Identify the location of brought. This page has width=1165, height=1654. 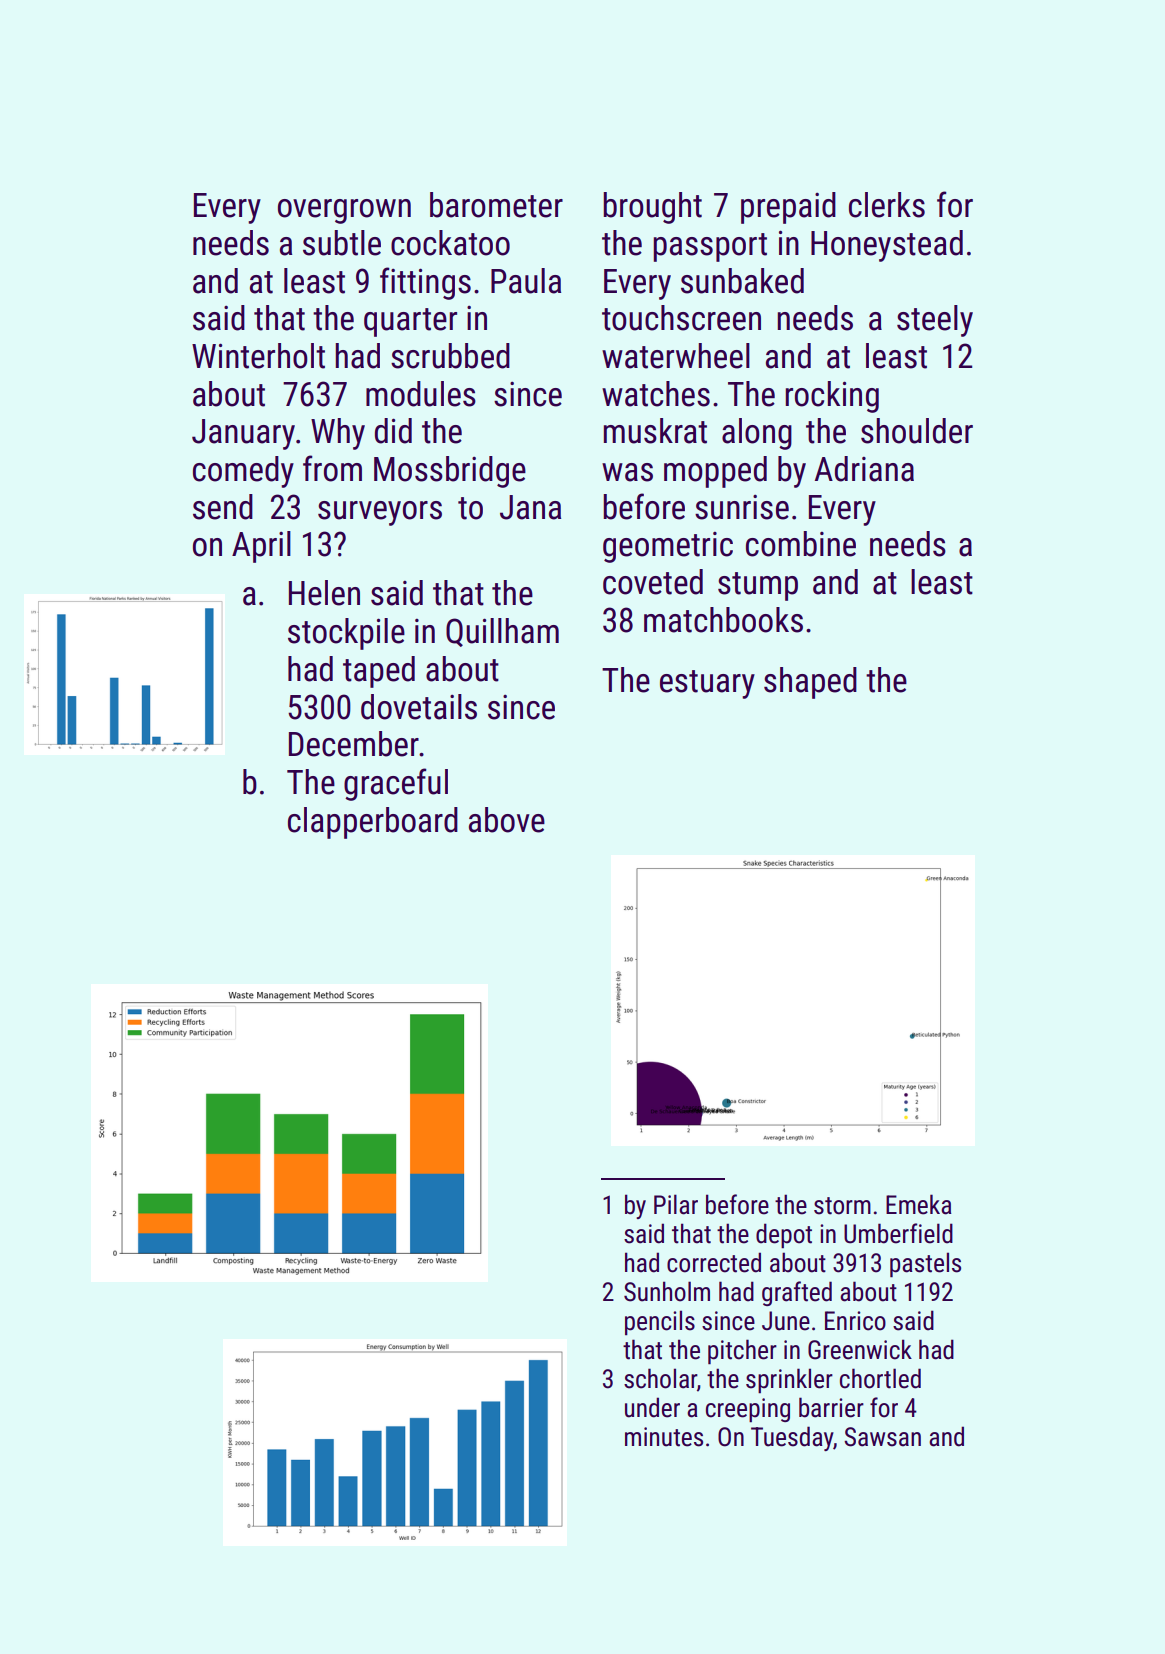
(652, 208).
